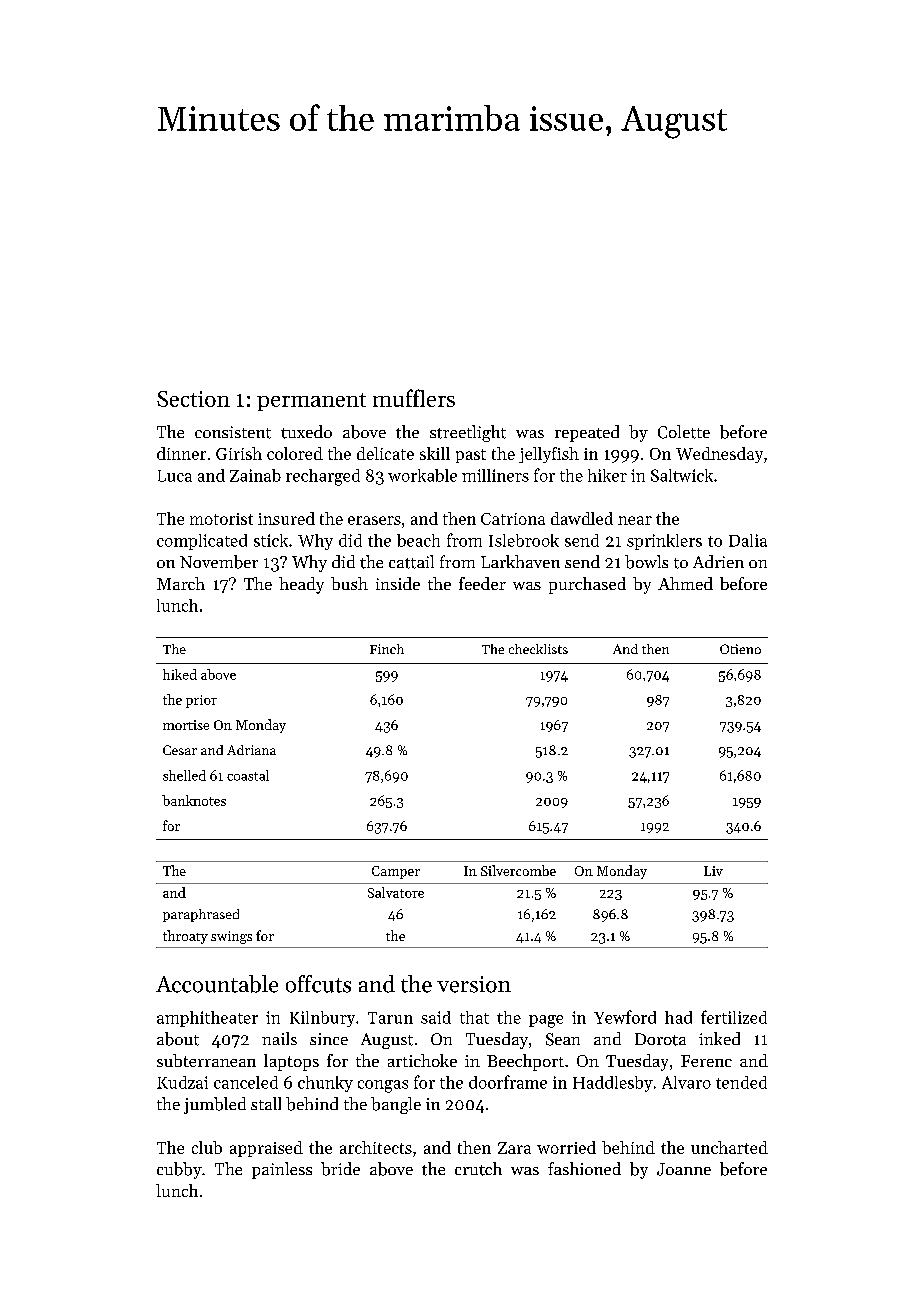 The image size is (924, 1311). What do you see at coordinates (193, 399) in the image?
I see `Section` at bounding box center [193, 399].
